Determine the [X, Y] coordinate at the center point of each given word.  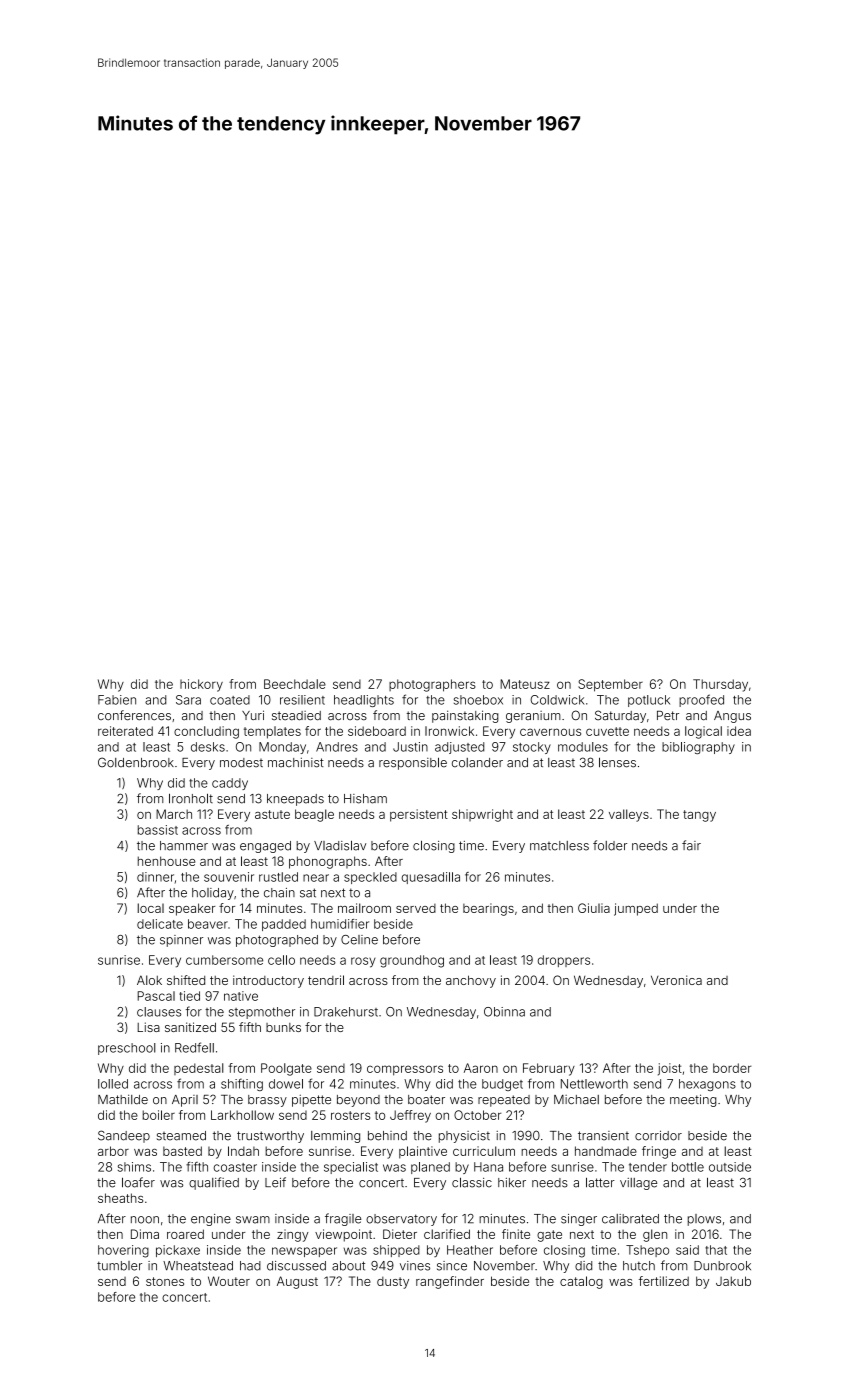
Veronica [676, 980]
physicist [464, 1137]
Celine [359, 940]
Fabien [117, 700]
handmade [606, 1151]
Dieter [400, 1234]
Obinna [504, 1012]
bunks [283, 1027]
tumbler [119, 1266]
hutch [639, 1266]
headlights [364, 701]
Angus [732, 717]
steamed [181, 1136]
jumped [636, 909]
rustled [278, 877]
